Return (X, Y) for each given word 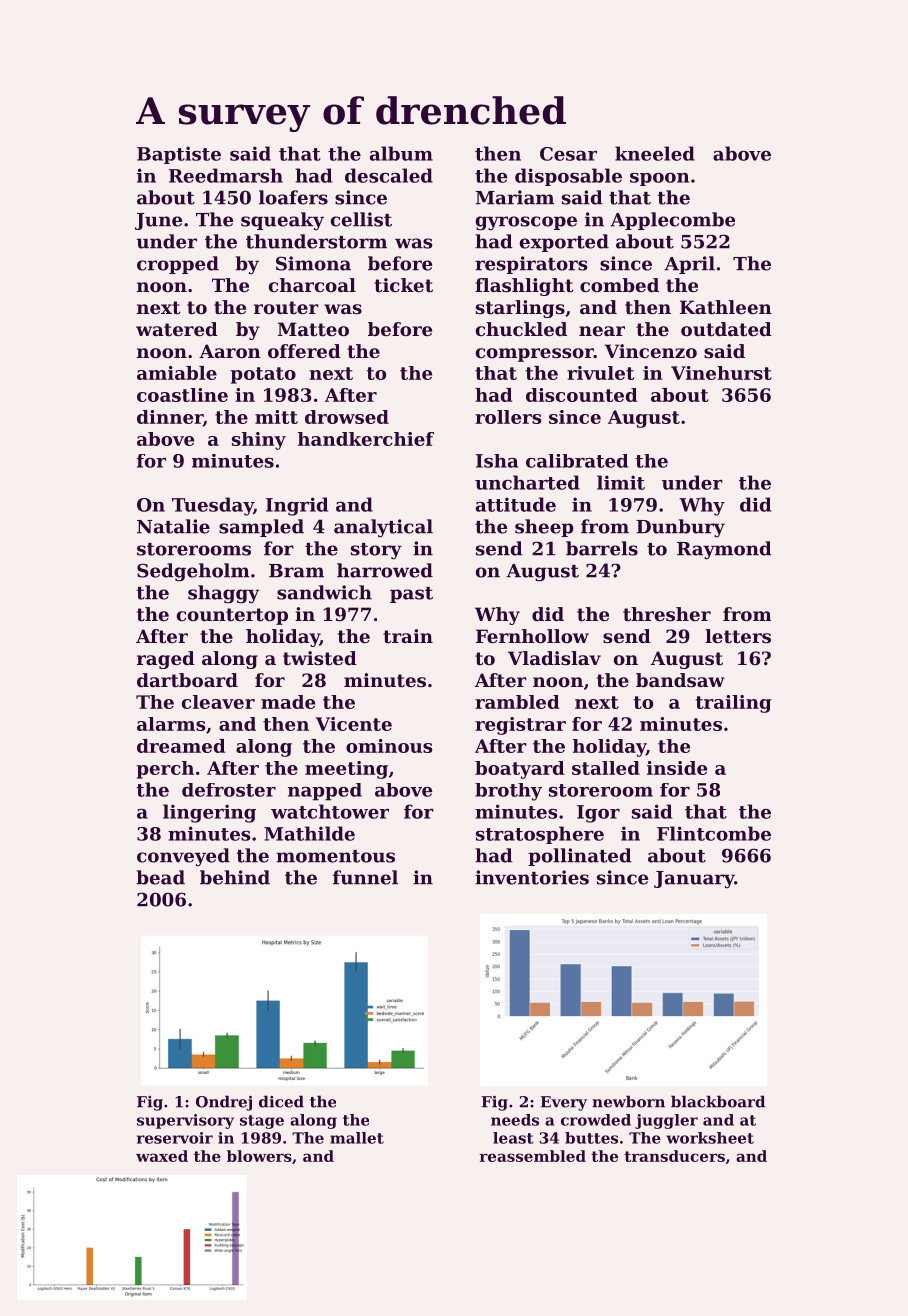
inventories (532, 877)
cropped (178, 265)
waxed (162, 1156)
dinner (170, 418)
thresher (667, 614)
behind (235, 877)
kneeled (655, 153)
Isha (497, 461)
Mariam (515, 197)
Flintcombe (714, 833)
